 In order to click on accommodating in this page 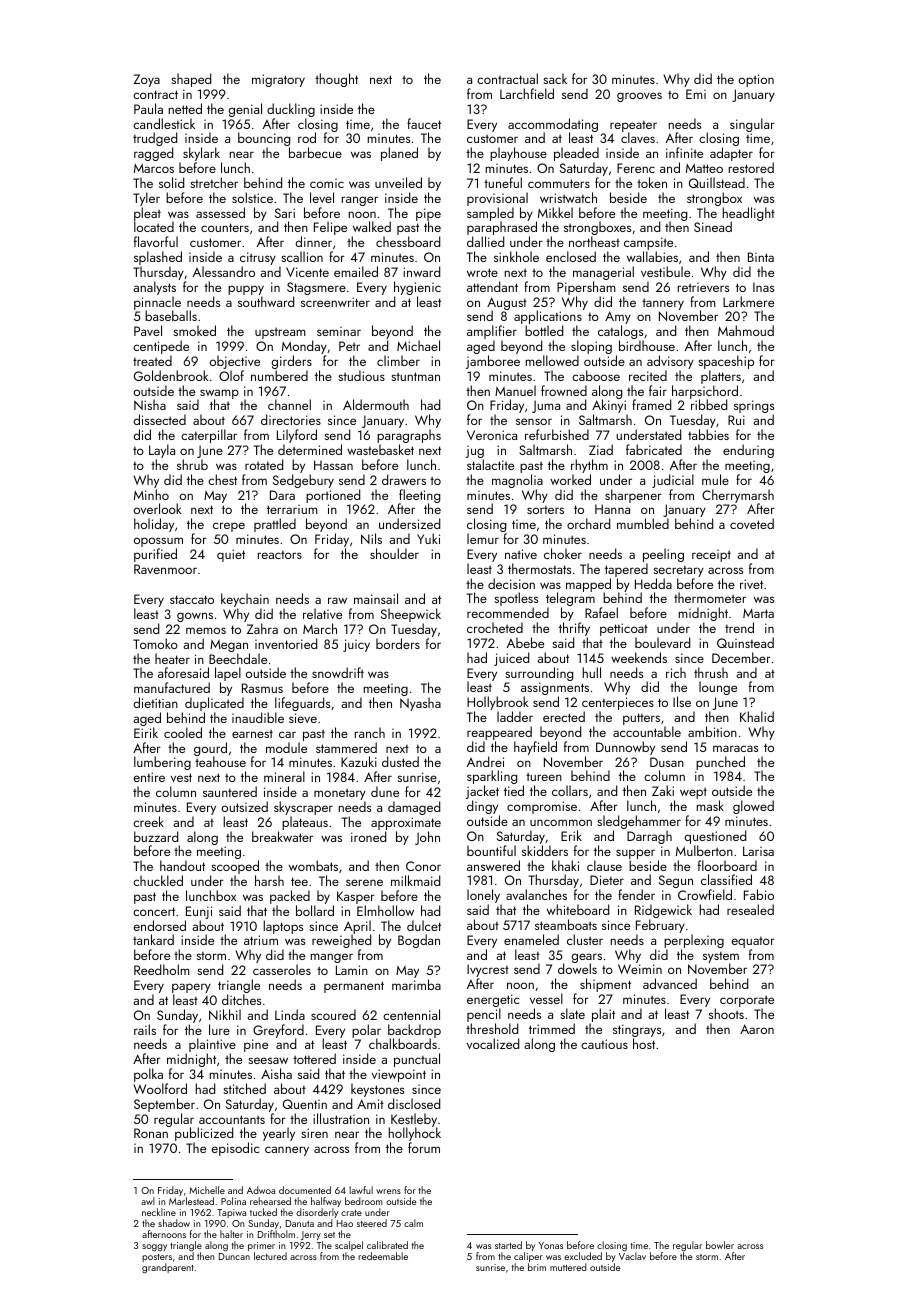, I will do `click(553, 125)`.
